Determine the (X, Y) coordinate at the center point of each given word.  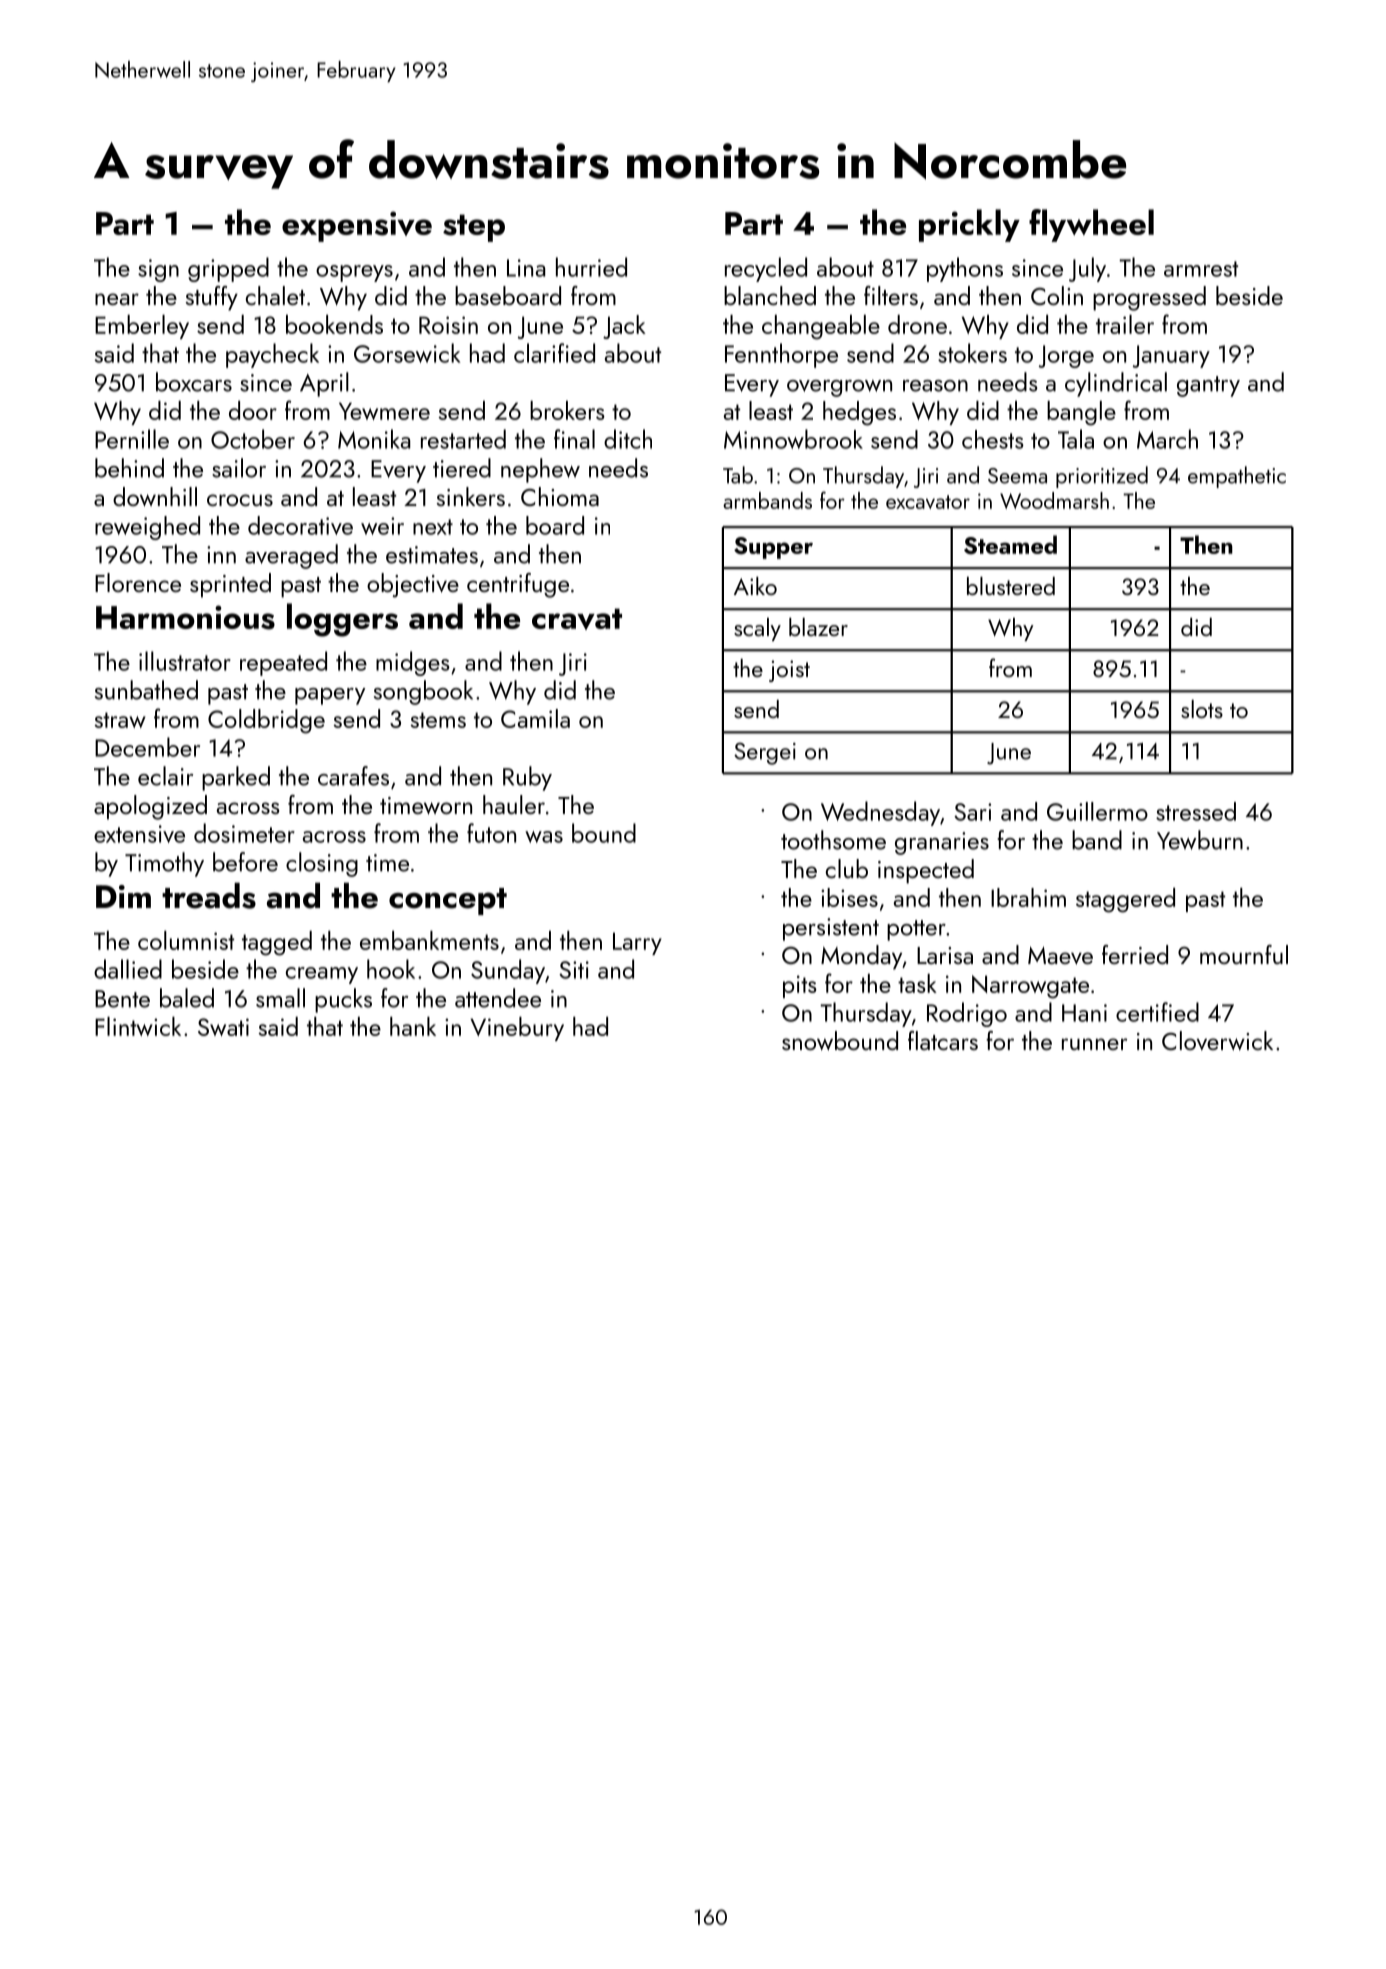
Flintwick (138, 1026)
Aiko (755, 586)
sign (158, 270)
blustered (1011, 586)
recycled (766, 269)
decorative (300, 525)
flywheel (1091, 225)
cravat (577, 619)
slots (1202, 709)
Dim (123, 896)
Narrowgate (1030, 987)
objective (413, 585)
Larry (637, 943)
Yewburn (1200, 840)
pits (800, 986)
